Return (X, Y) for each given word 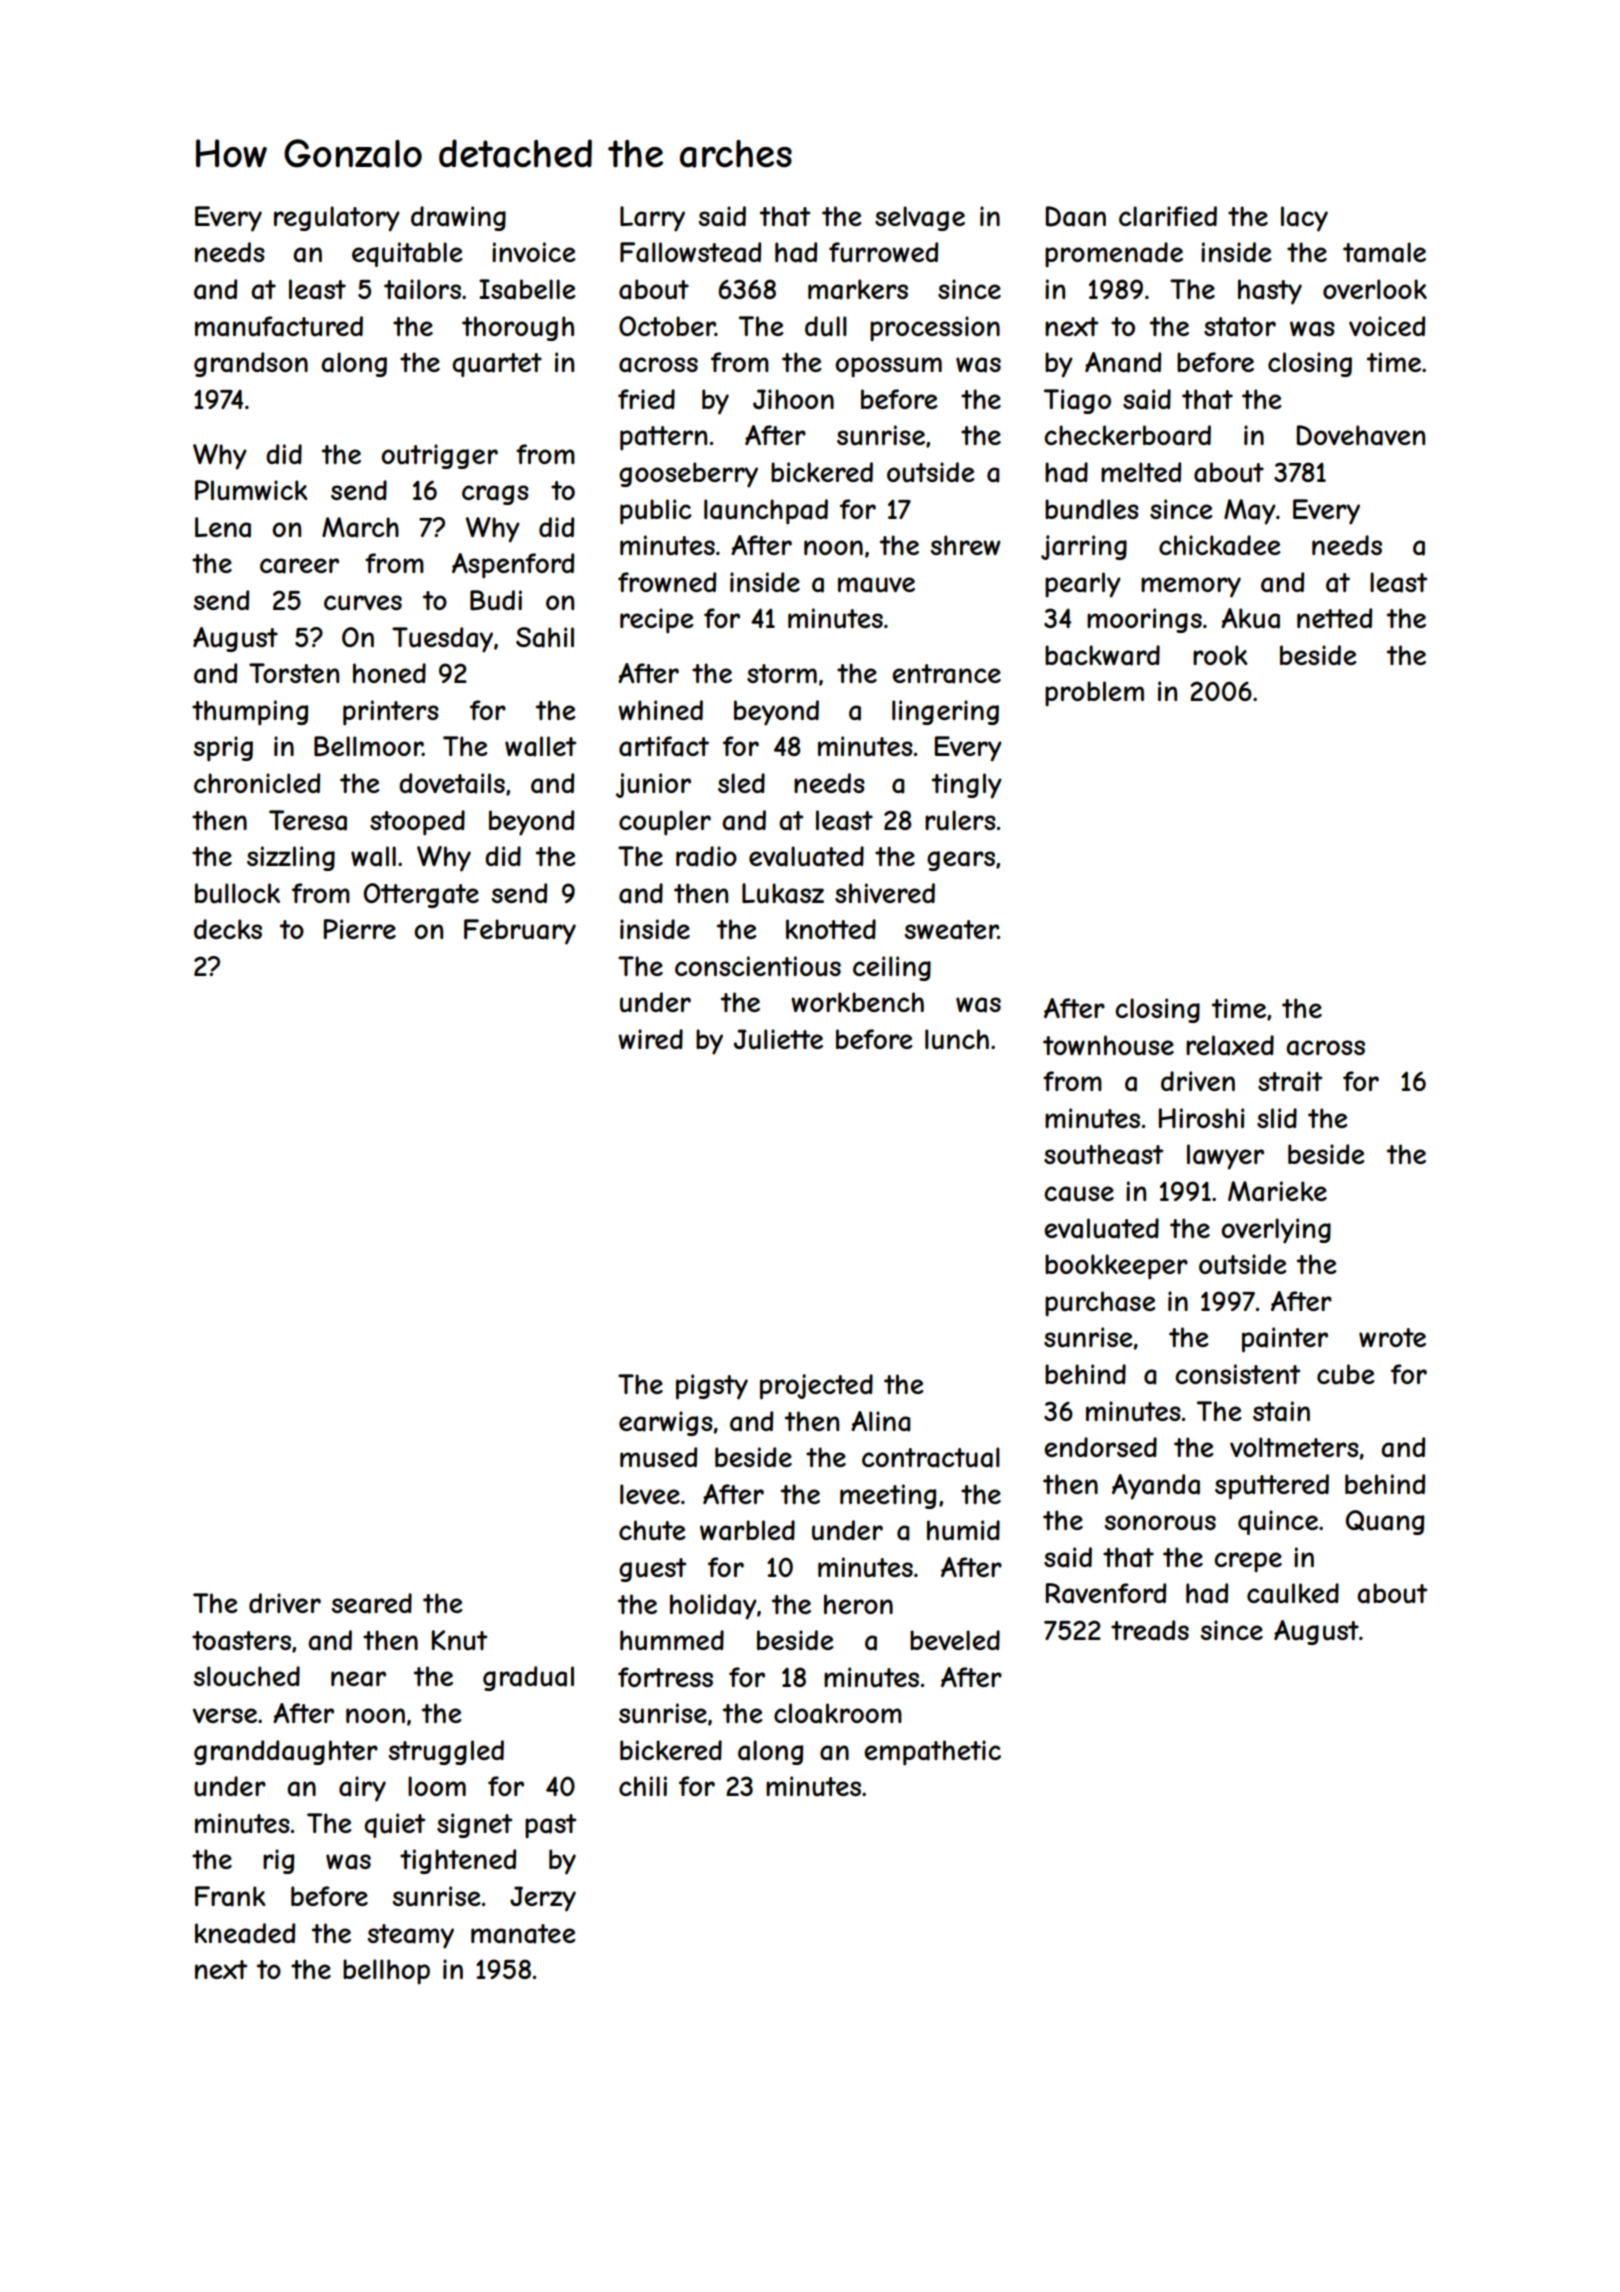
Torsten (294, 673)
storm (782, 673)
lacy (1304, 219)
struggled (446, 1752)
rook (1220, 655)
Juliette (778, 1039)
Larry (652, 219)
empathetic (932, 1753)
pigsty (712, 1387)
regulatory (337, 219)
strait (1290, 1081)
